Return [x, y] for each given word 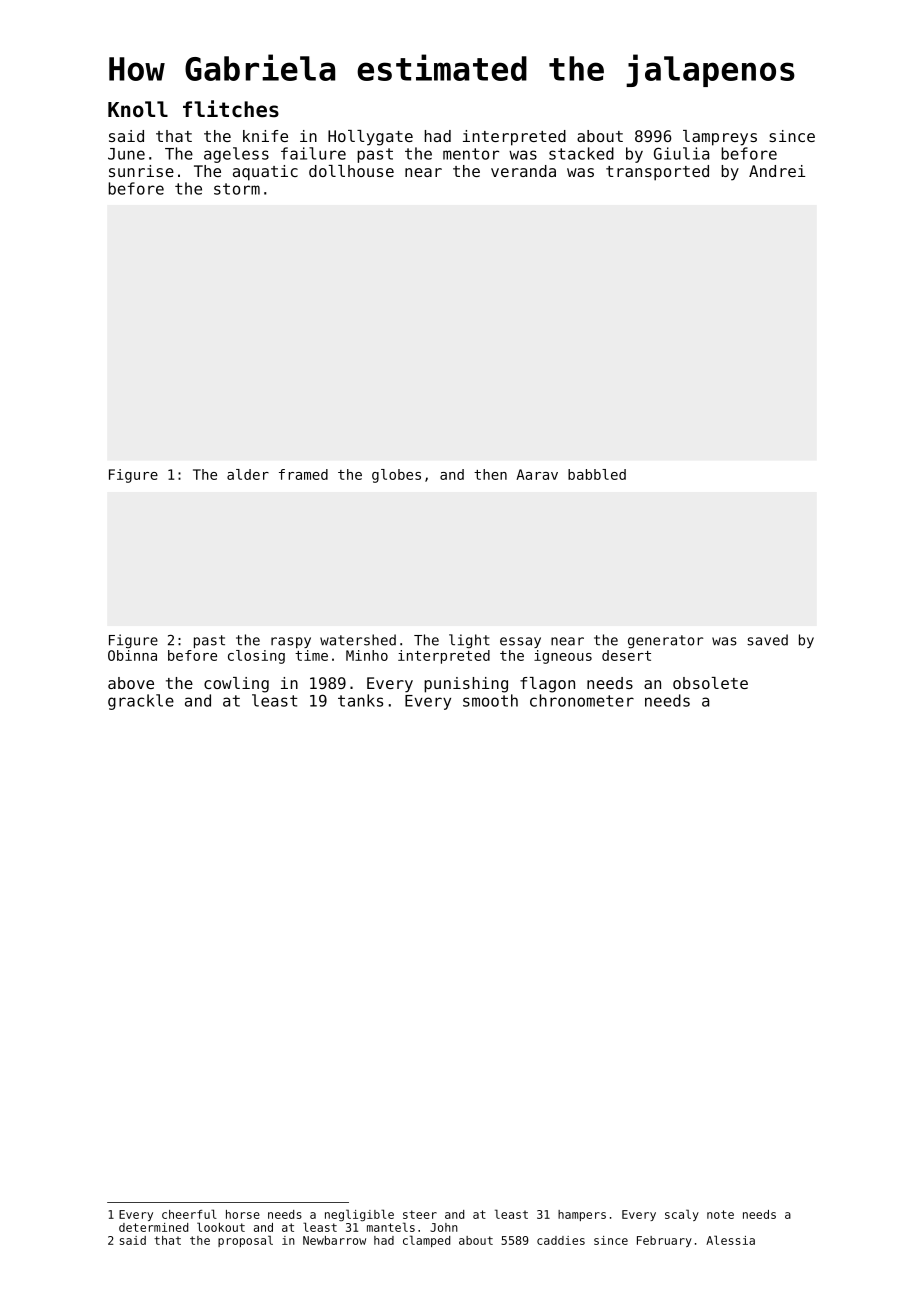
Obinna [132, 655]
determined [153, 1227]
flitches [231, 109]
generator [665, 642]
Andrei [777, 171]
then [490, 474]
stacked [581, 153]
